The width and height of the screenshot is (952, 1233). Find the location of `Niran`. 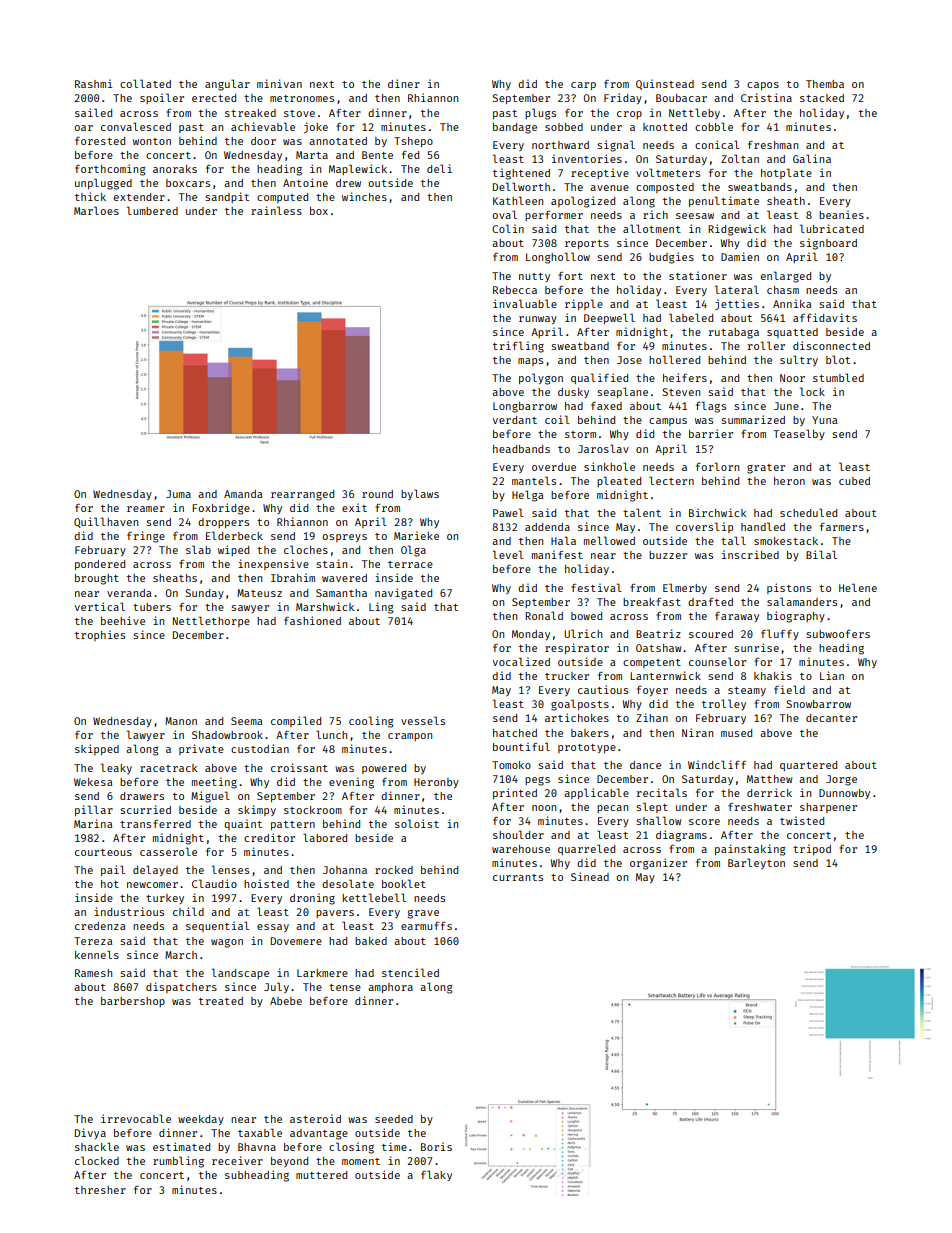

Niran is located at coordinates (697, 732).
